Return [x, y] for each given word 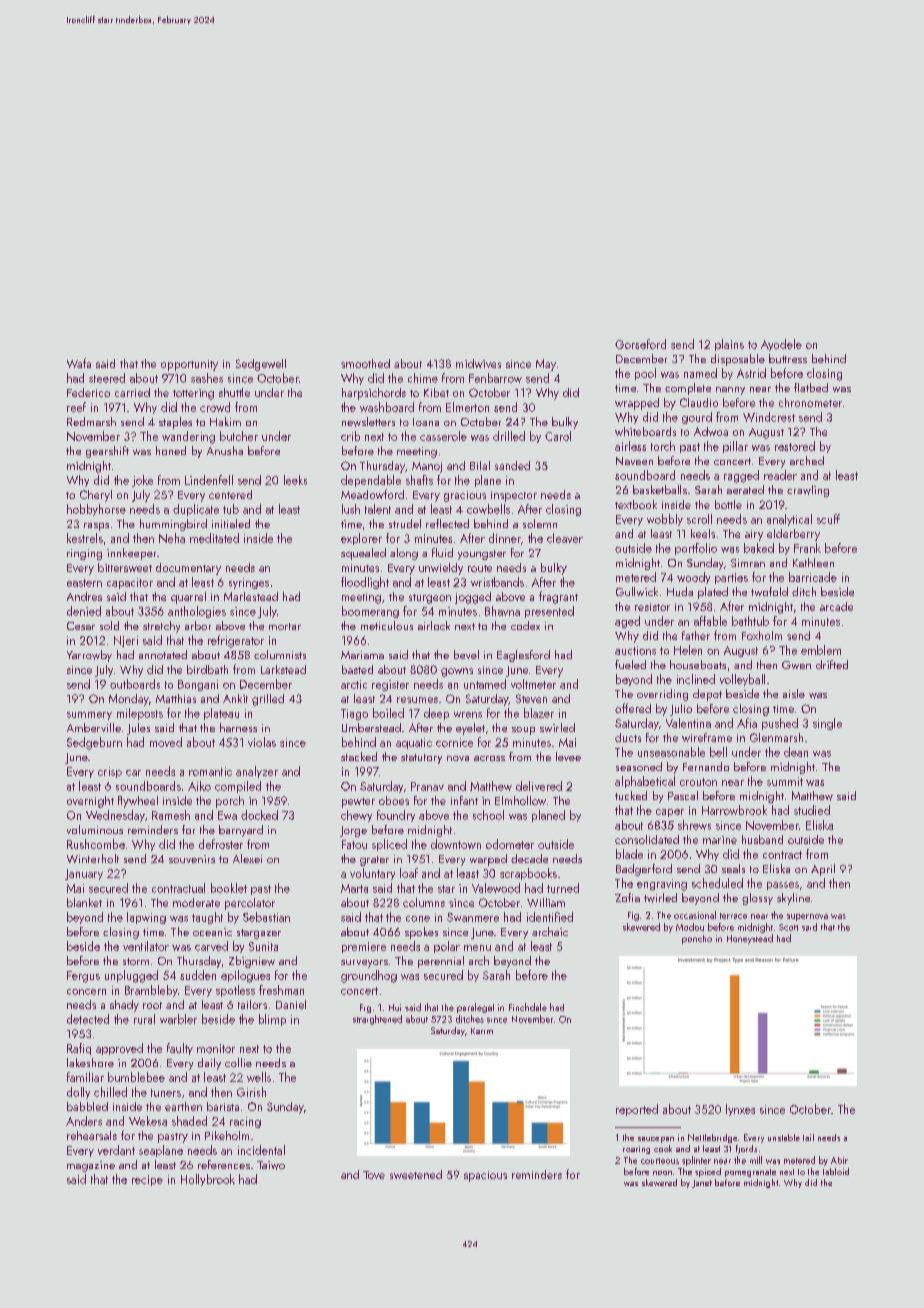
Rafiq [79, 1049]
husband [762, 839]
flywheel [138, 802]
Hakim [225, 421]
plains [729, 345]
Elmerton [467, 407]
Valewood [496, 888]
